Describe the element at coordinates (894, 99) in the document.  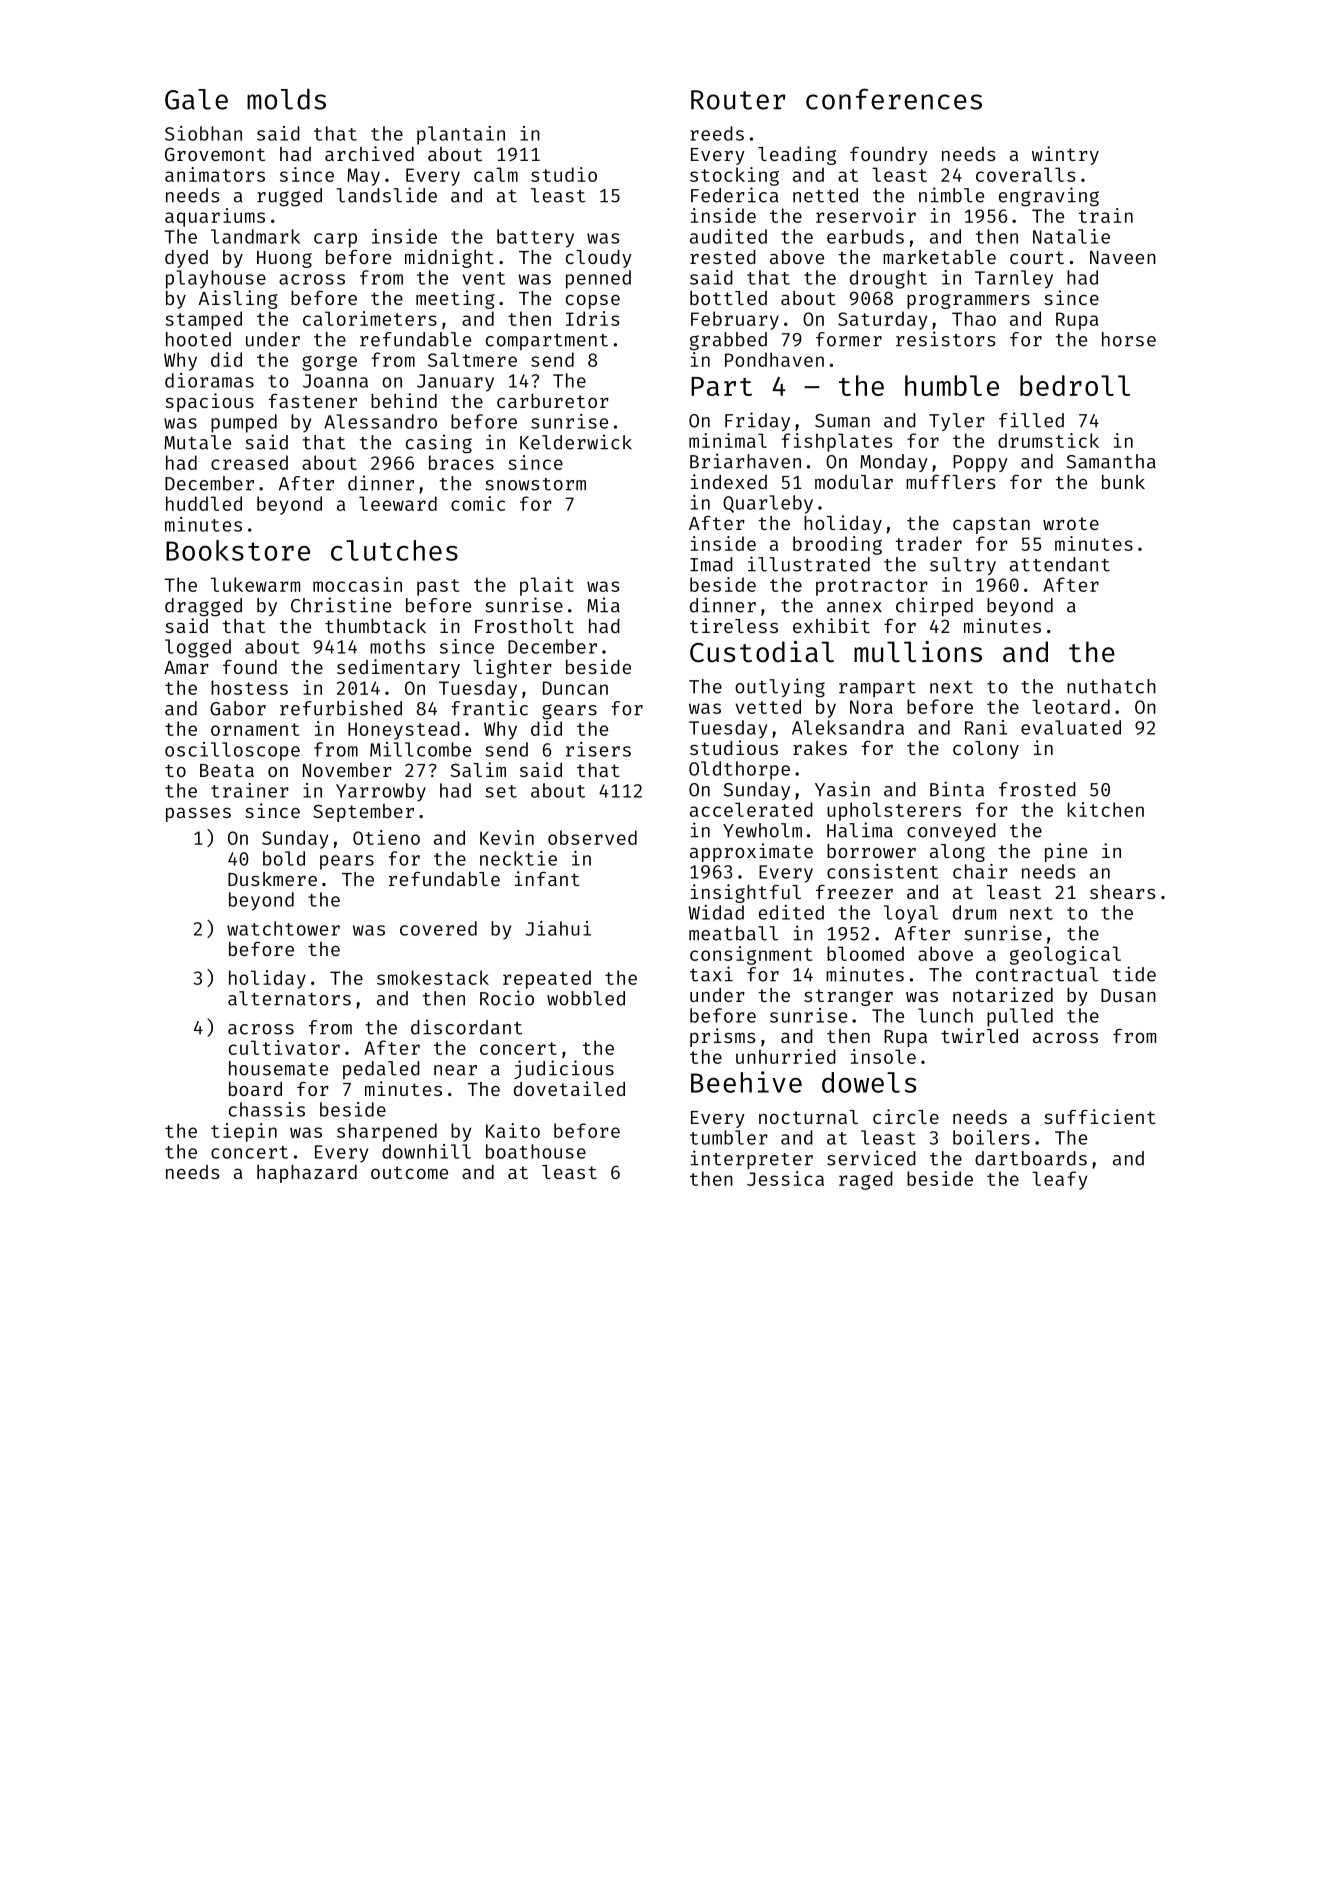
I see `conferences` at that location.
